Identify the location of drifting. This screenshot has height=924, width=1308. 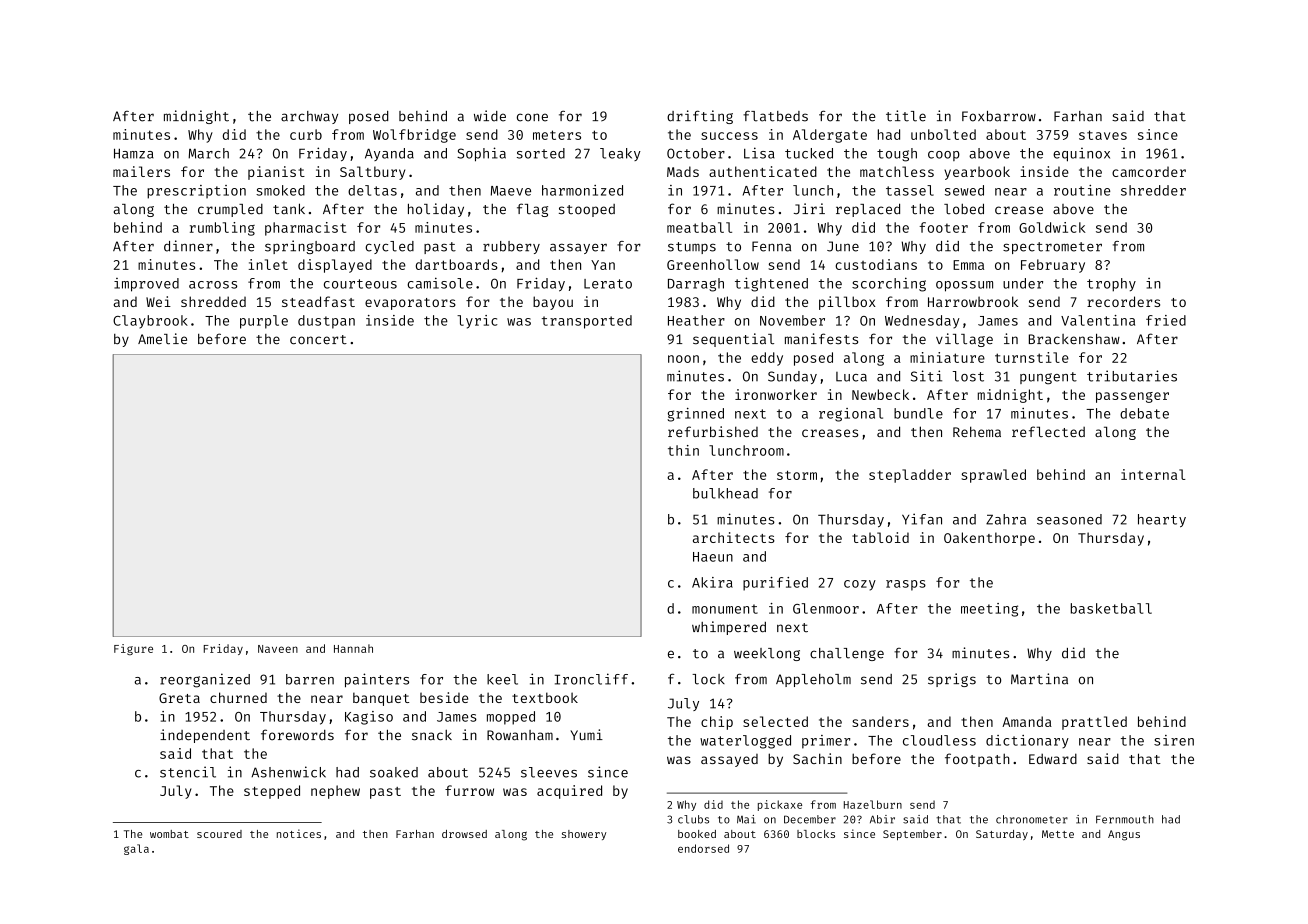
(700, 117).
